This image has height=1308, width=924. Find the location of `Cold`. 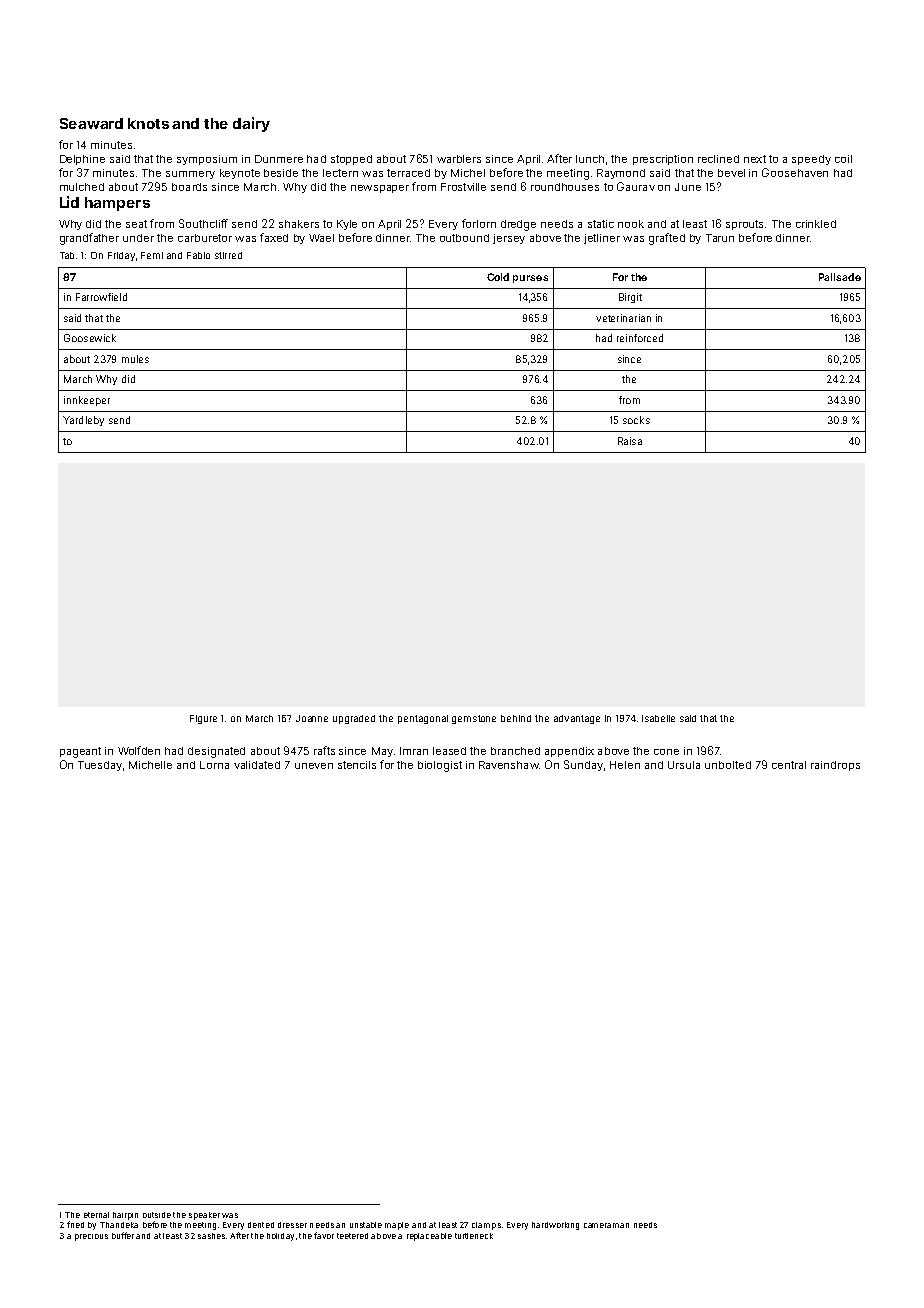

Cold is located at coordinates (498, 277).
